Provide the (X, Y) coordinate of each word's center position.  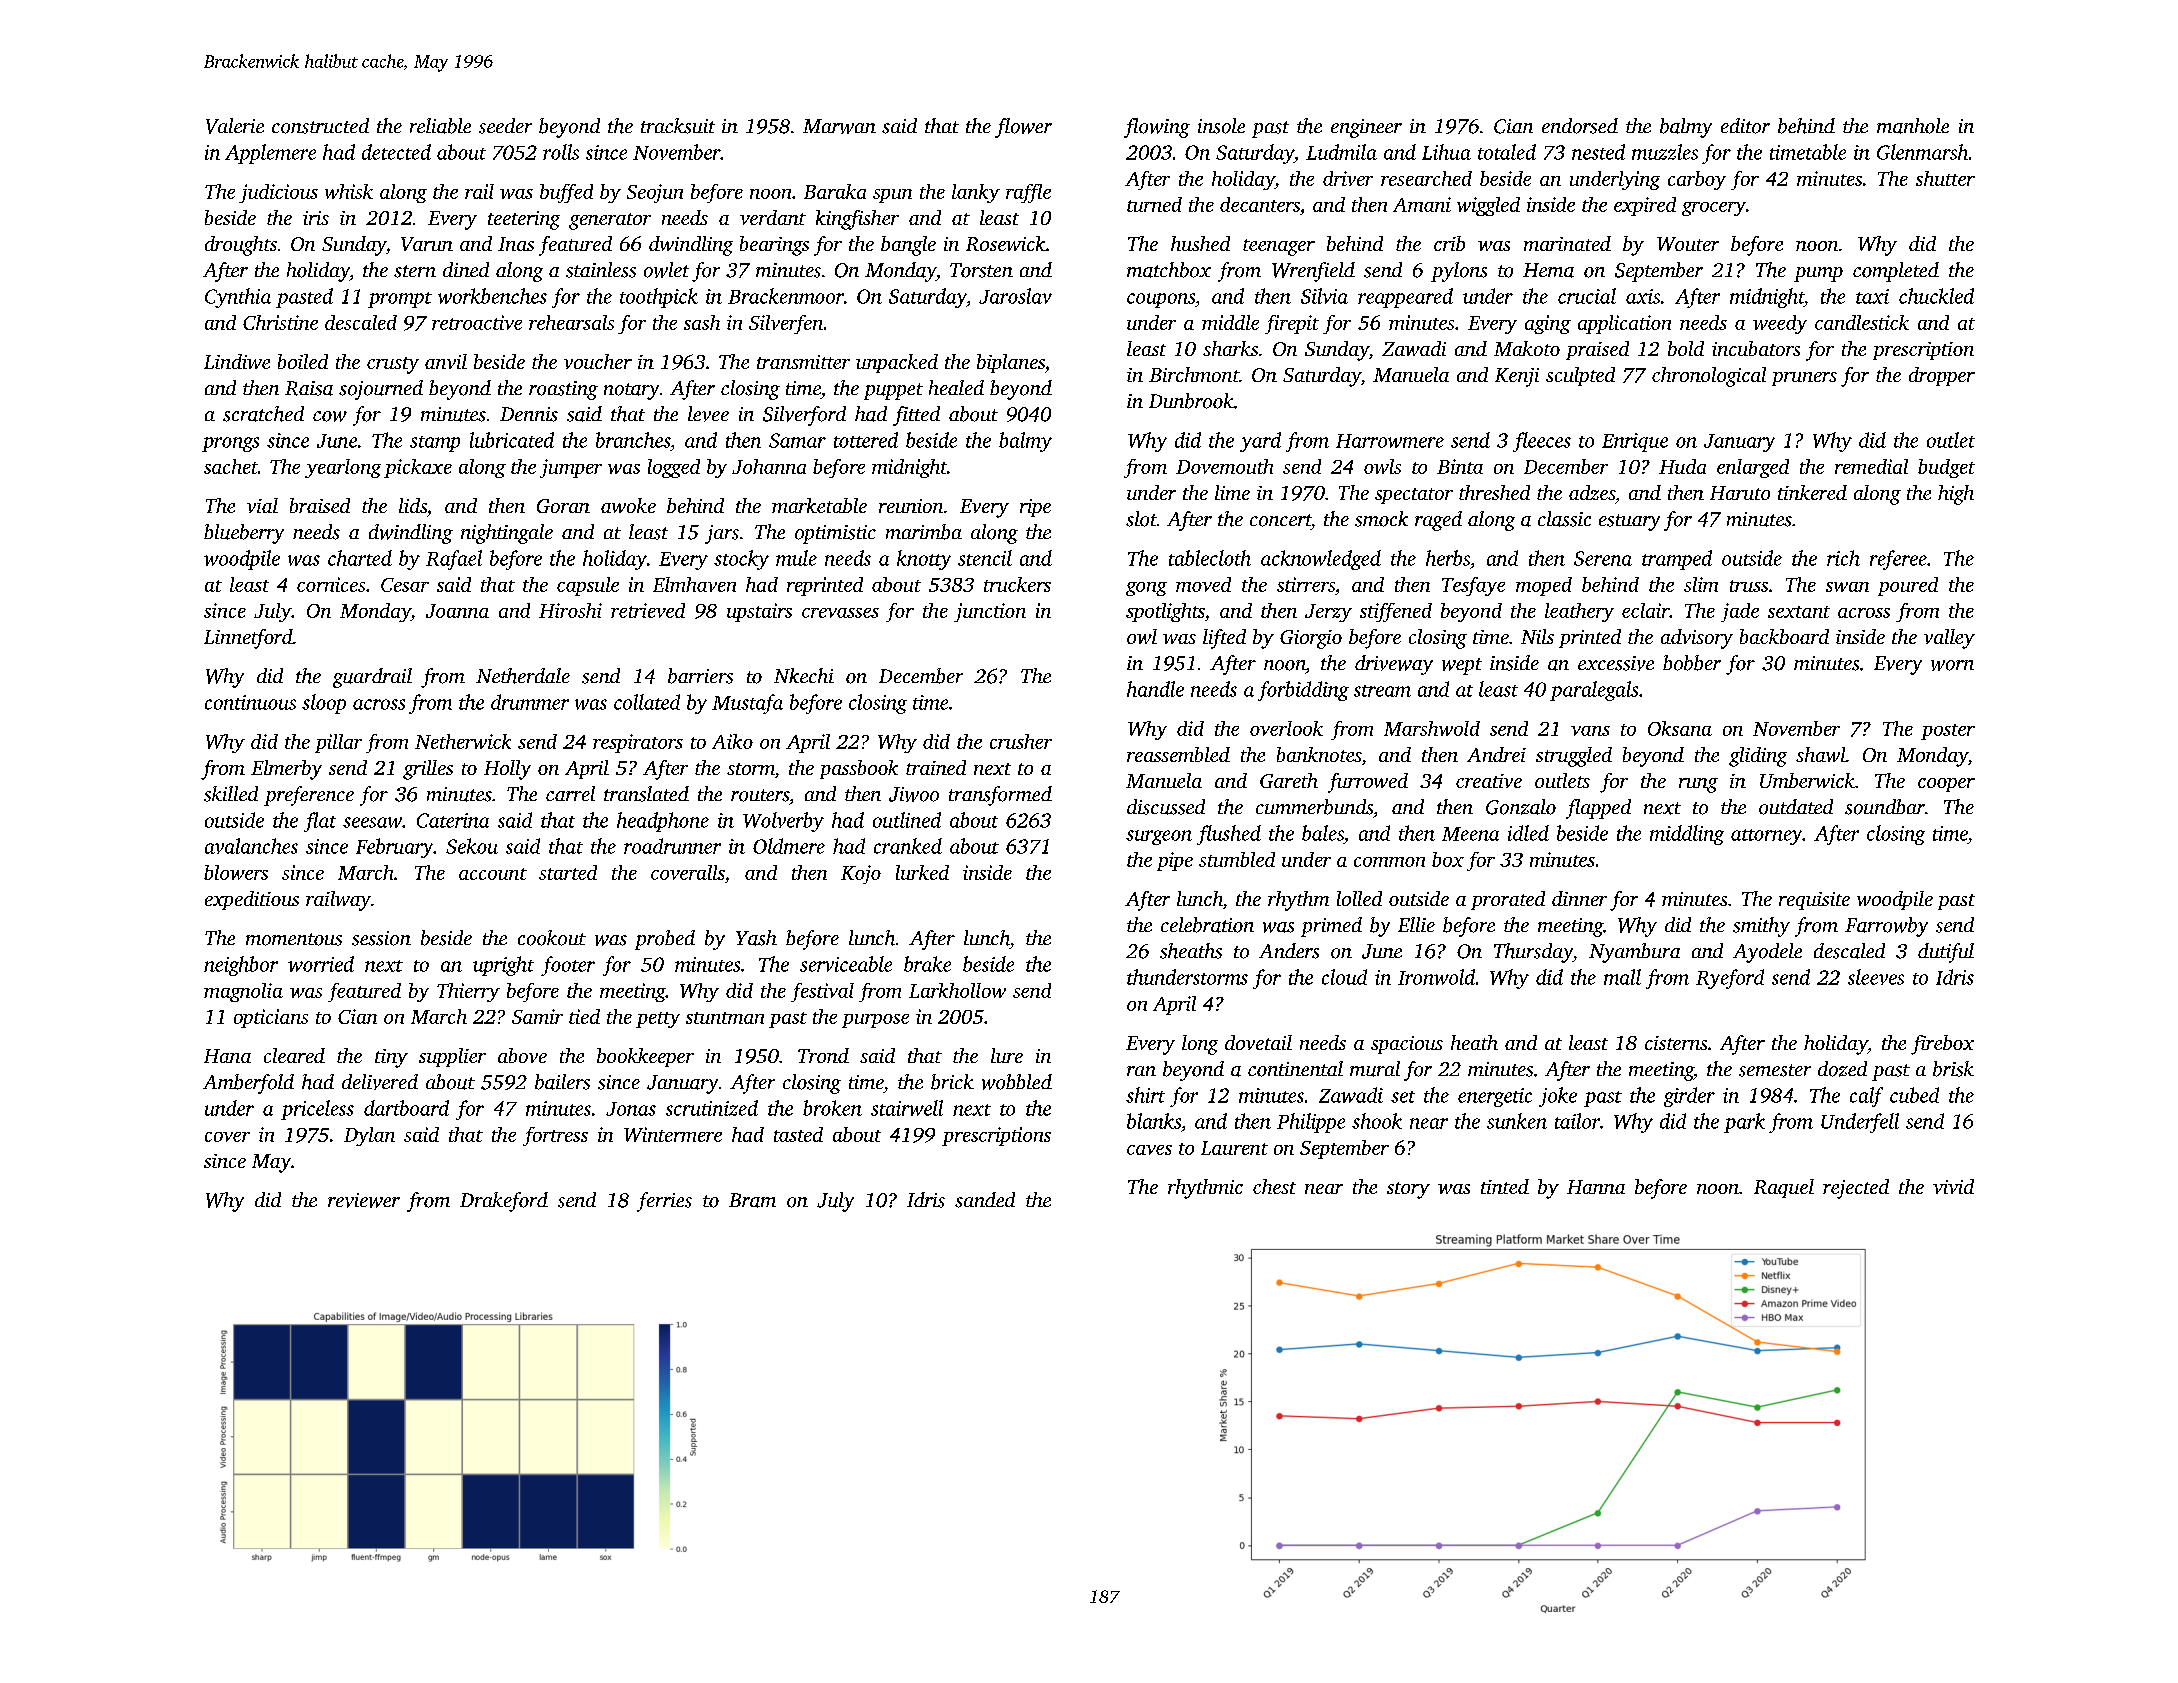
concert (1280, 520)
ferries (664, 1202)
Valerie (235, 126)
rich (1843, 558)
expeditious (252, 900)
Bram (752, 1200)
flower (1023, 128)
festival (822, 992)
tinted (1505, 1186)
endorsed (1580, 126)
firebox (1942, 1045)
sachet (231, 466)
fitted (916, 416)
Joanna (457, 611)
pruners (1804, 379)
